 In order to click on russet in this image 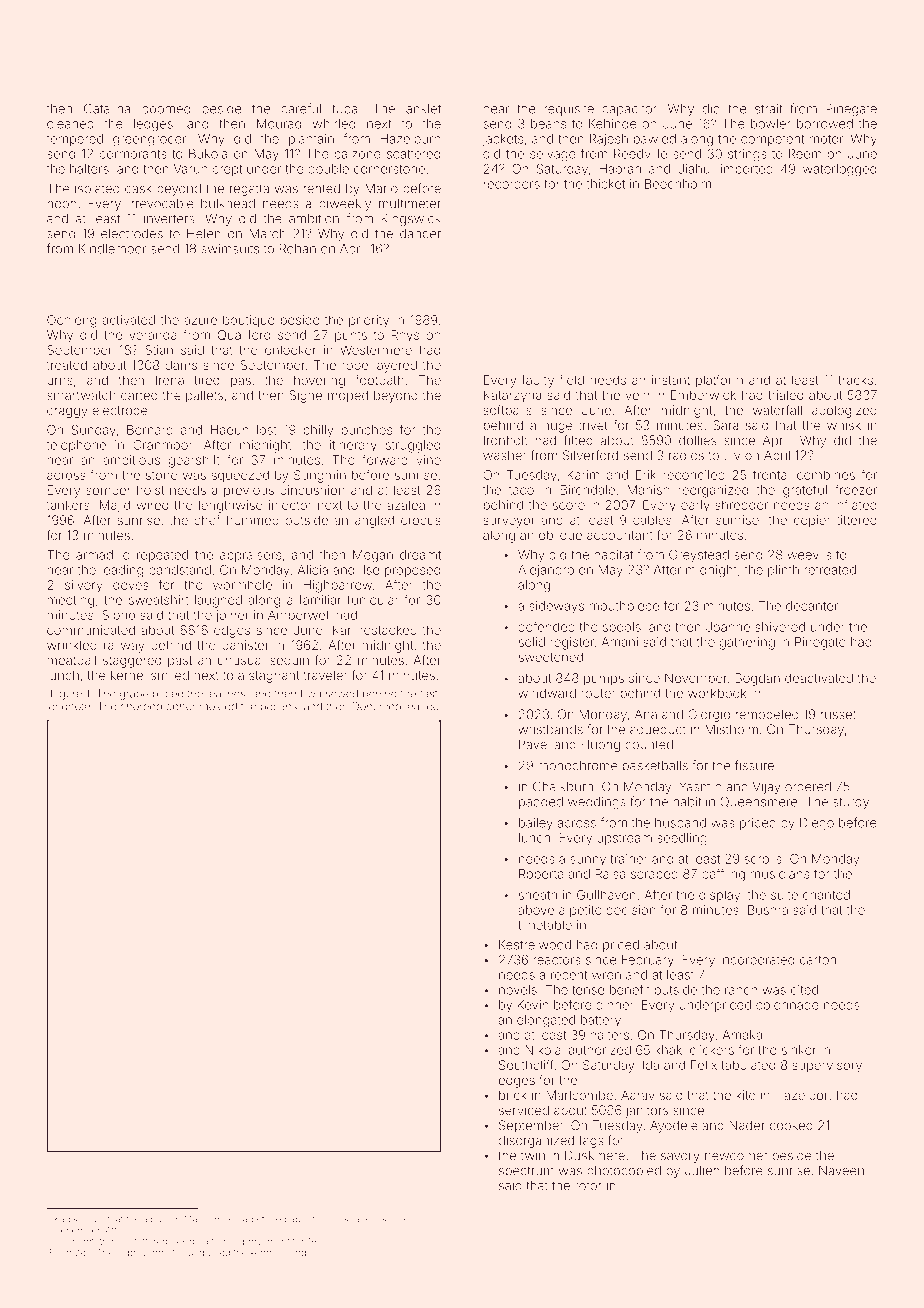, I will do `click(838, 714)`.
